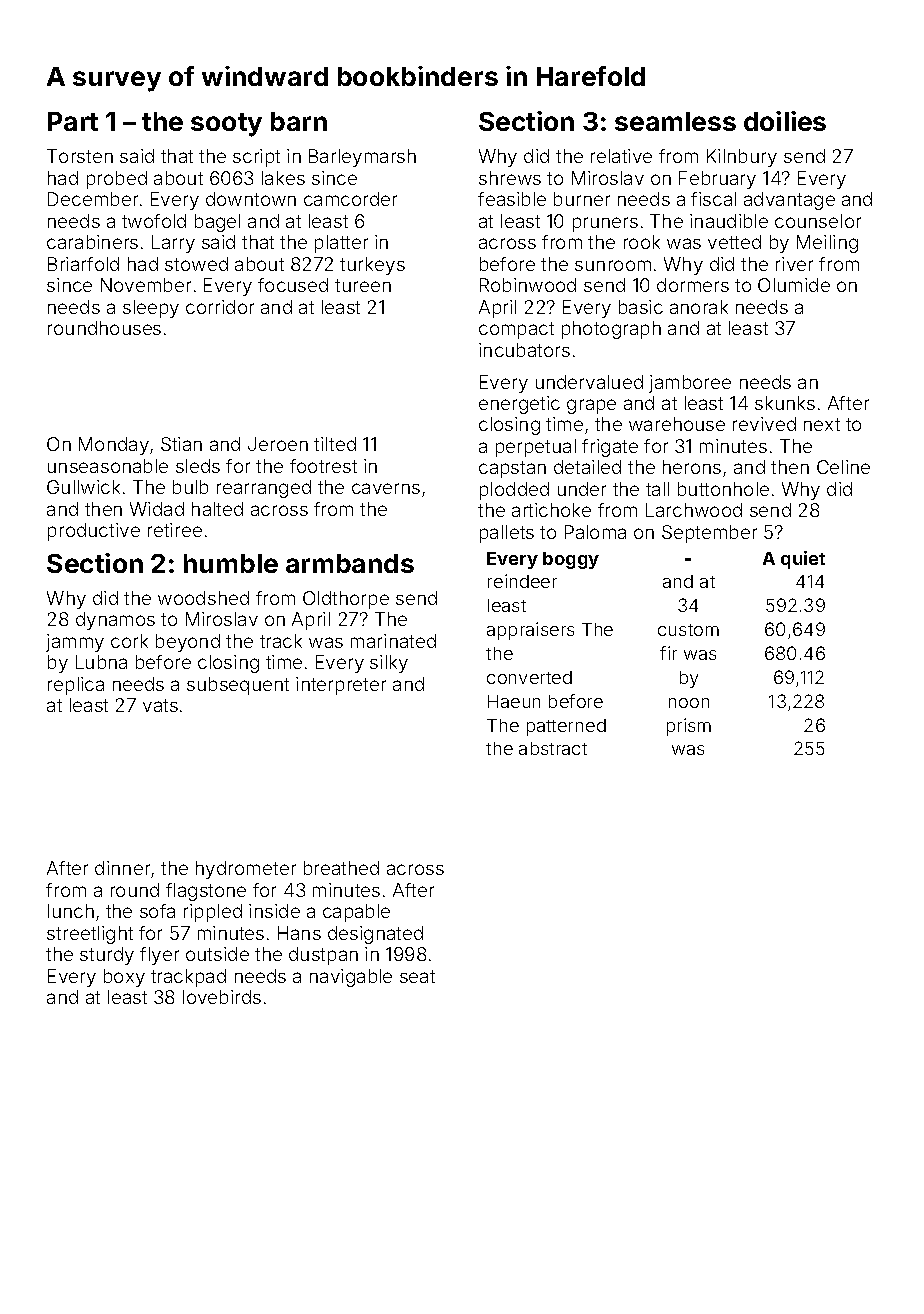 This screenshot has height=1314, width=924. I want to click on breathed, so click(341, 868).
